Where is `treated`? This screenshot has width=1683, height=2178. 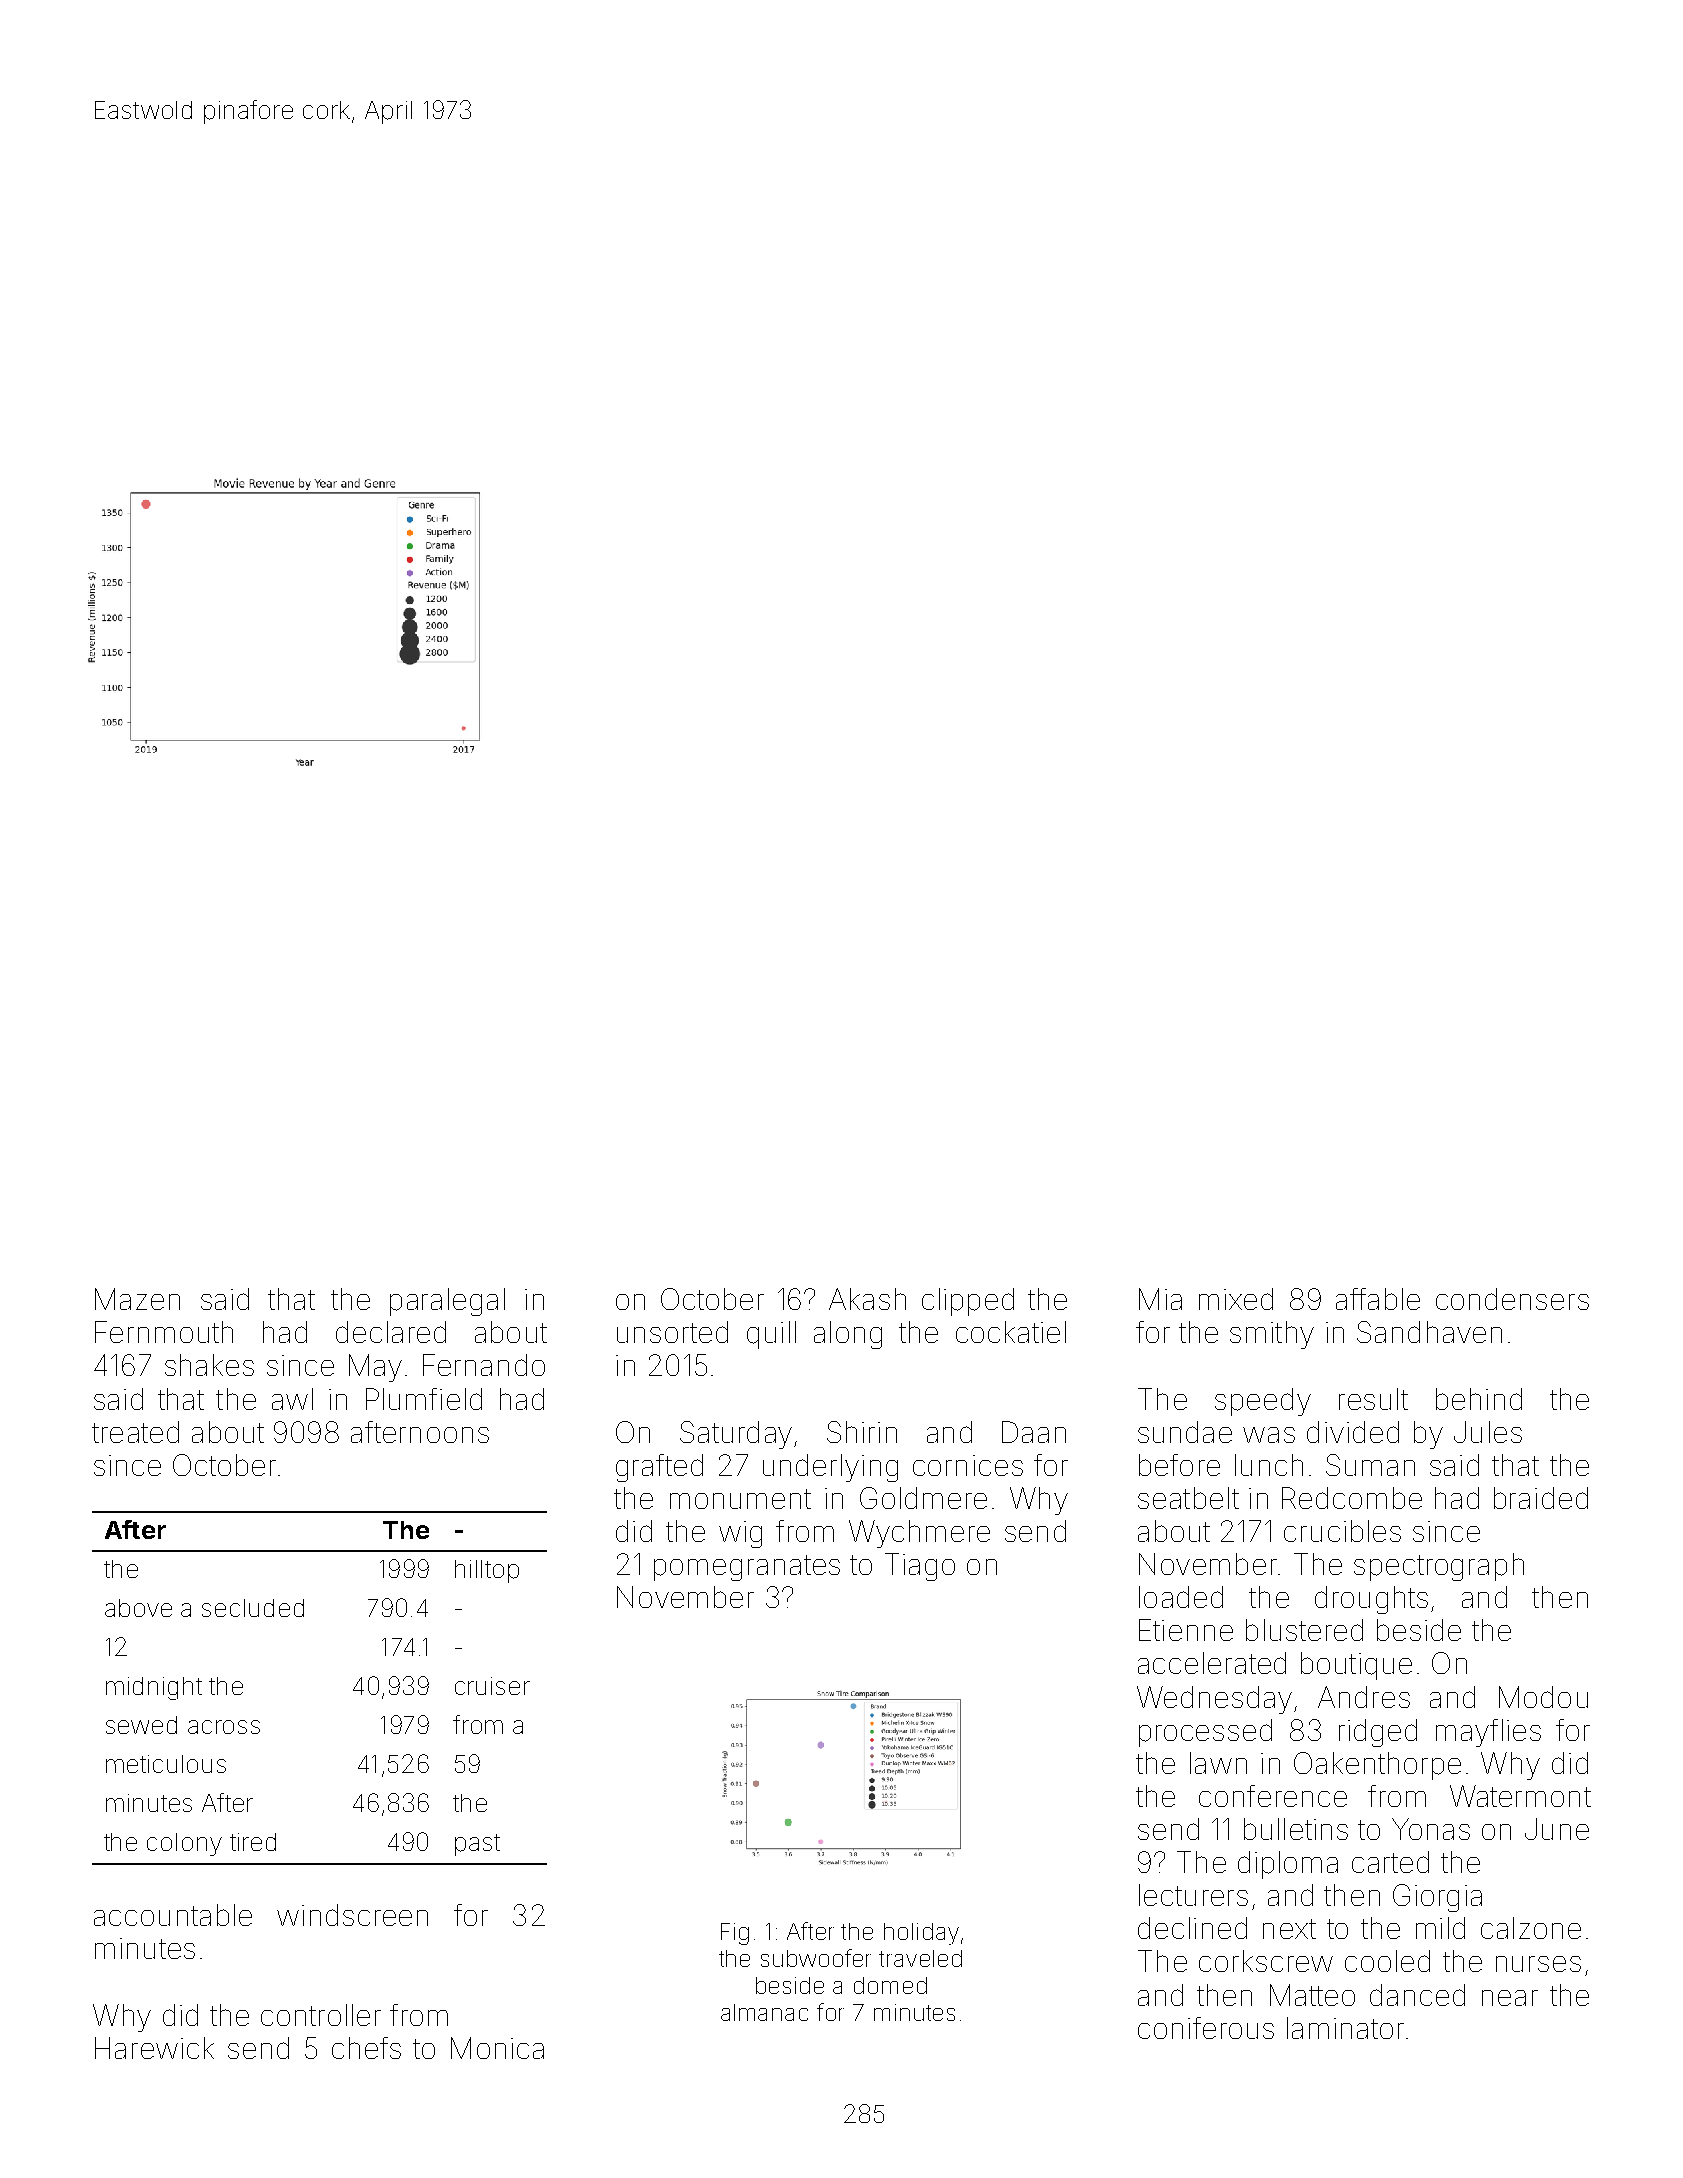
treated is located at coordinates (135, 1432).
